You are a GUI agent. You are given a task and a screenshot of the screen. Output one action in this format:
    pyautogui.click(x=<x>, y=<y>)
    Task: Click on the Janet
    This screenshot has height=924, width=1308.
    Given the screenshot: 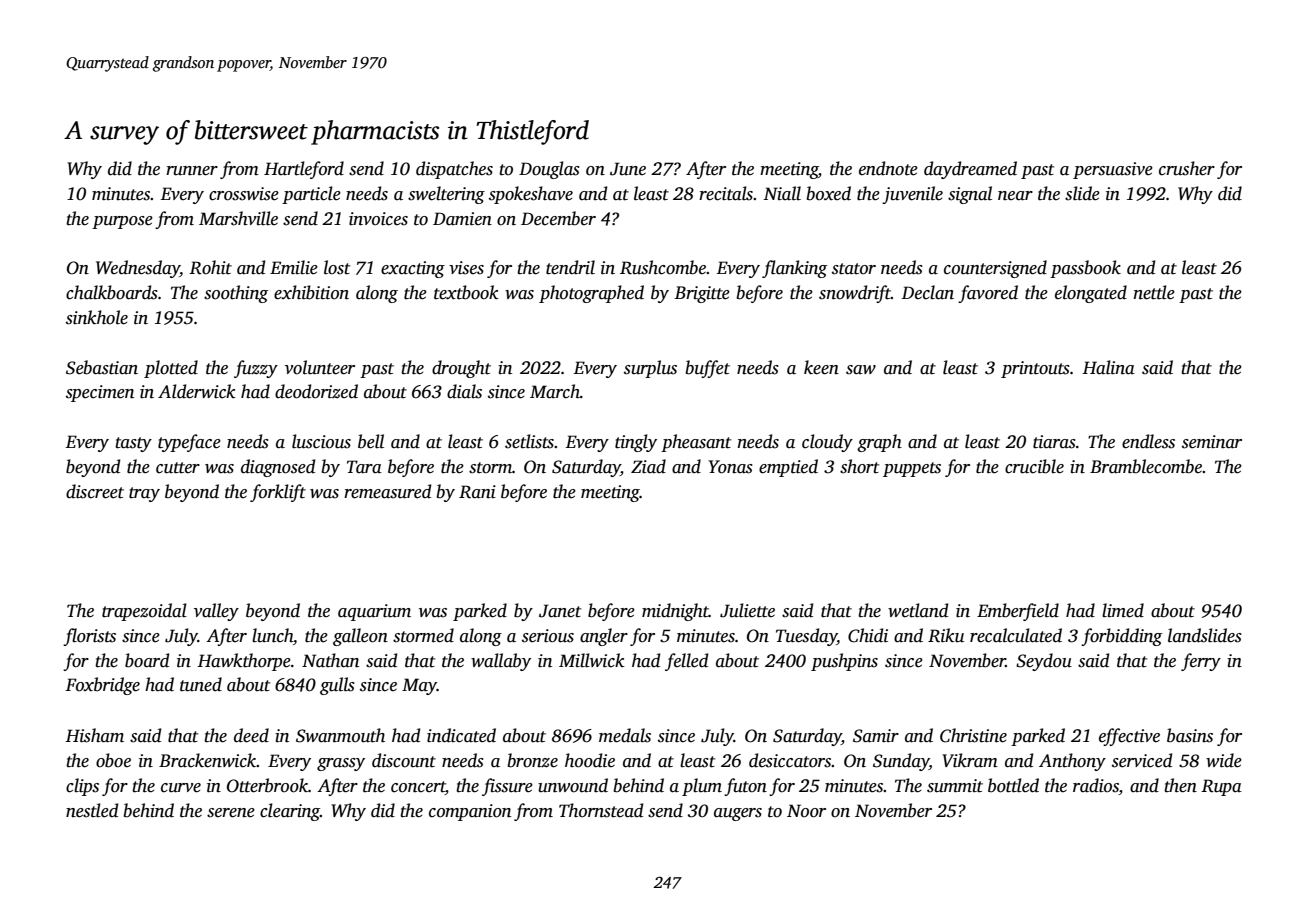 What is the action you would take?
    pyautogui.click(x=560, y=611)
